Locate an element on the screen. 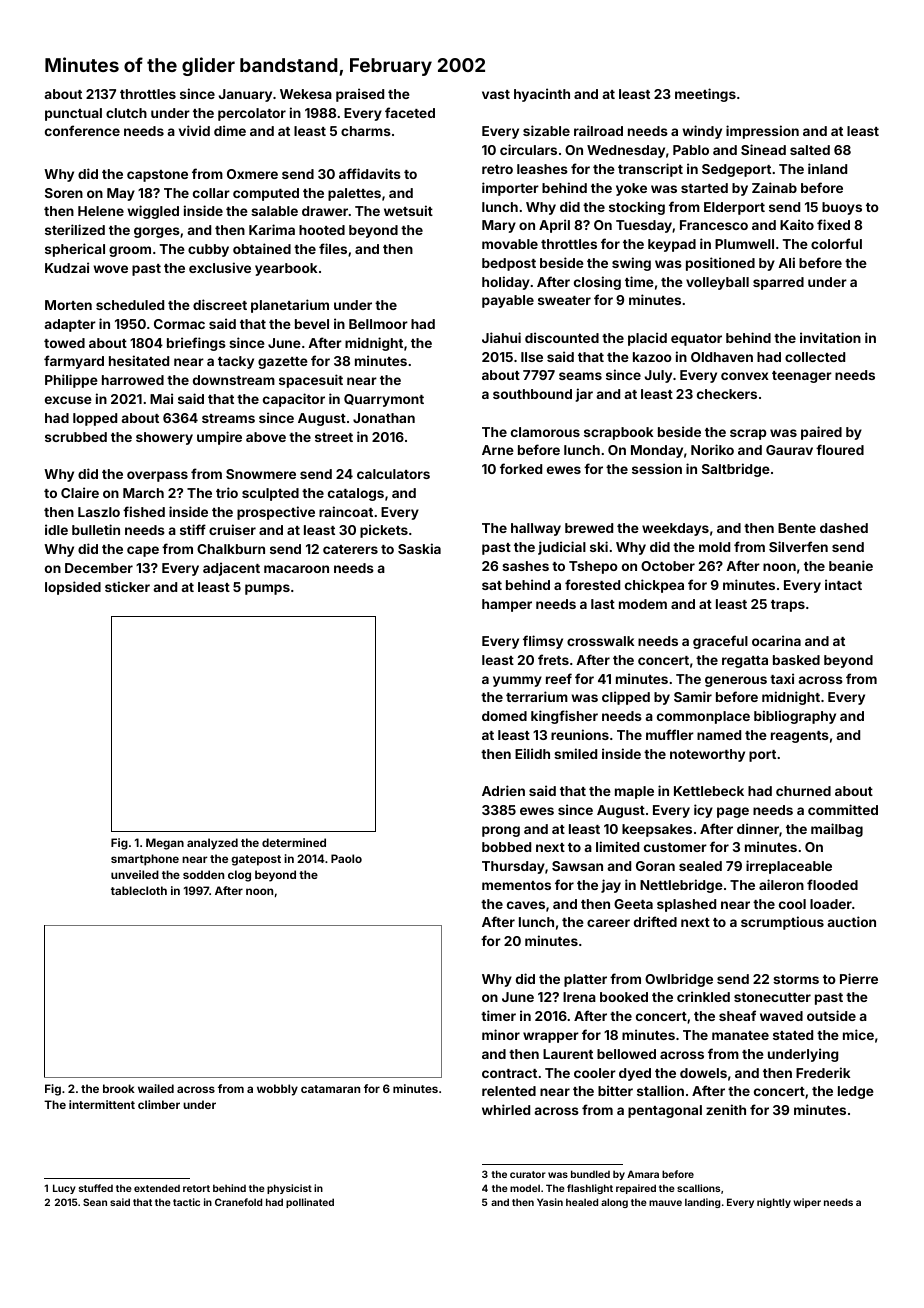  Snowmere is located at coordinates (261, 474).
